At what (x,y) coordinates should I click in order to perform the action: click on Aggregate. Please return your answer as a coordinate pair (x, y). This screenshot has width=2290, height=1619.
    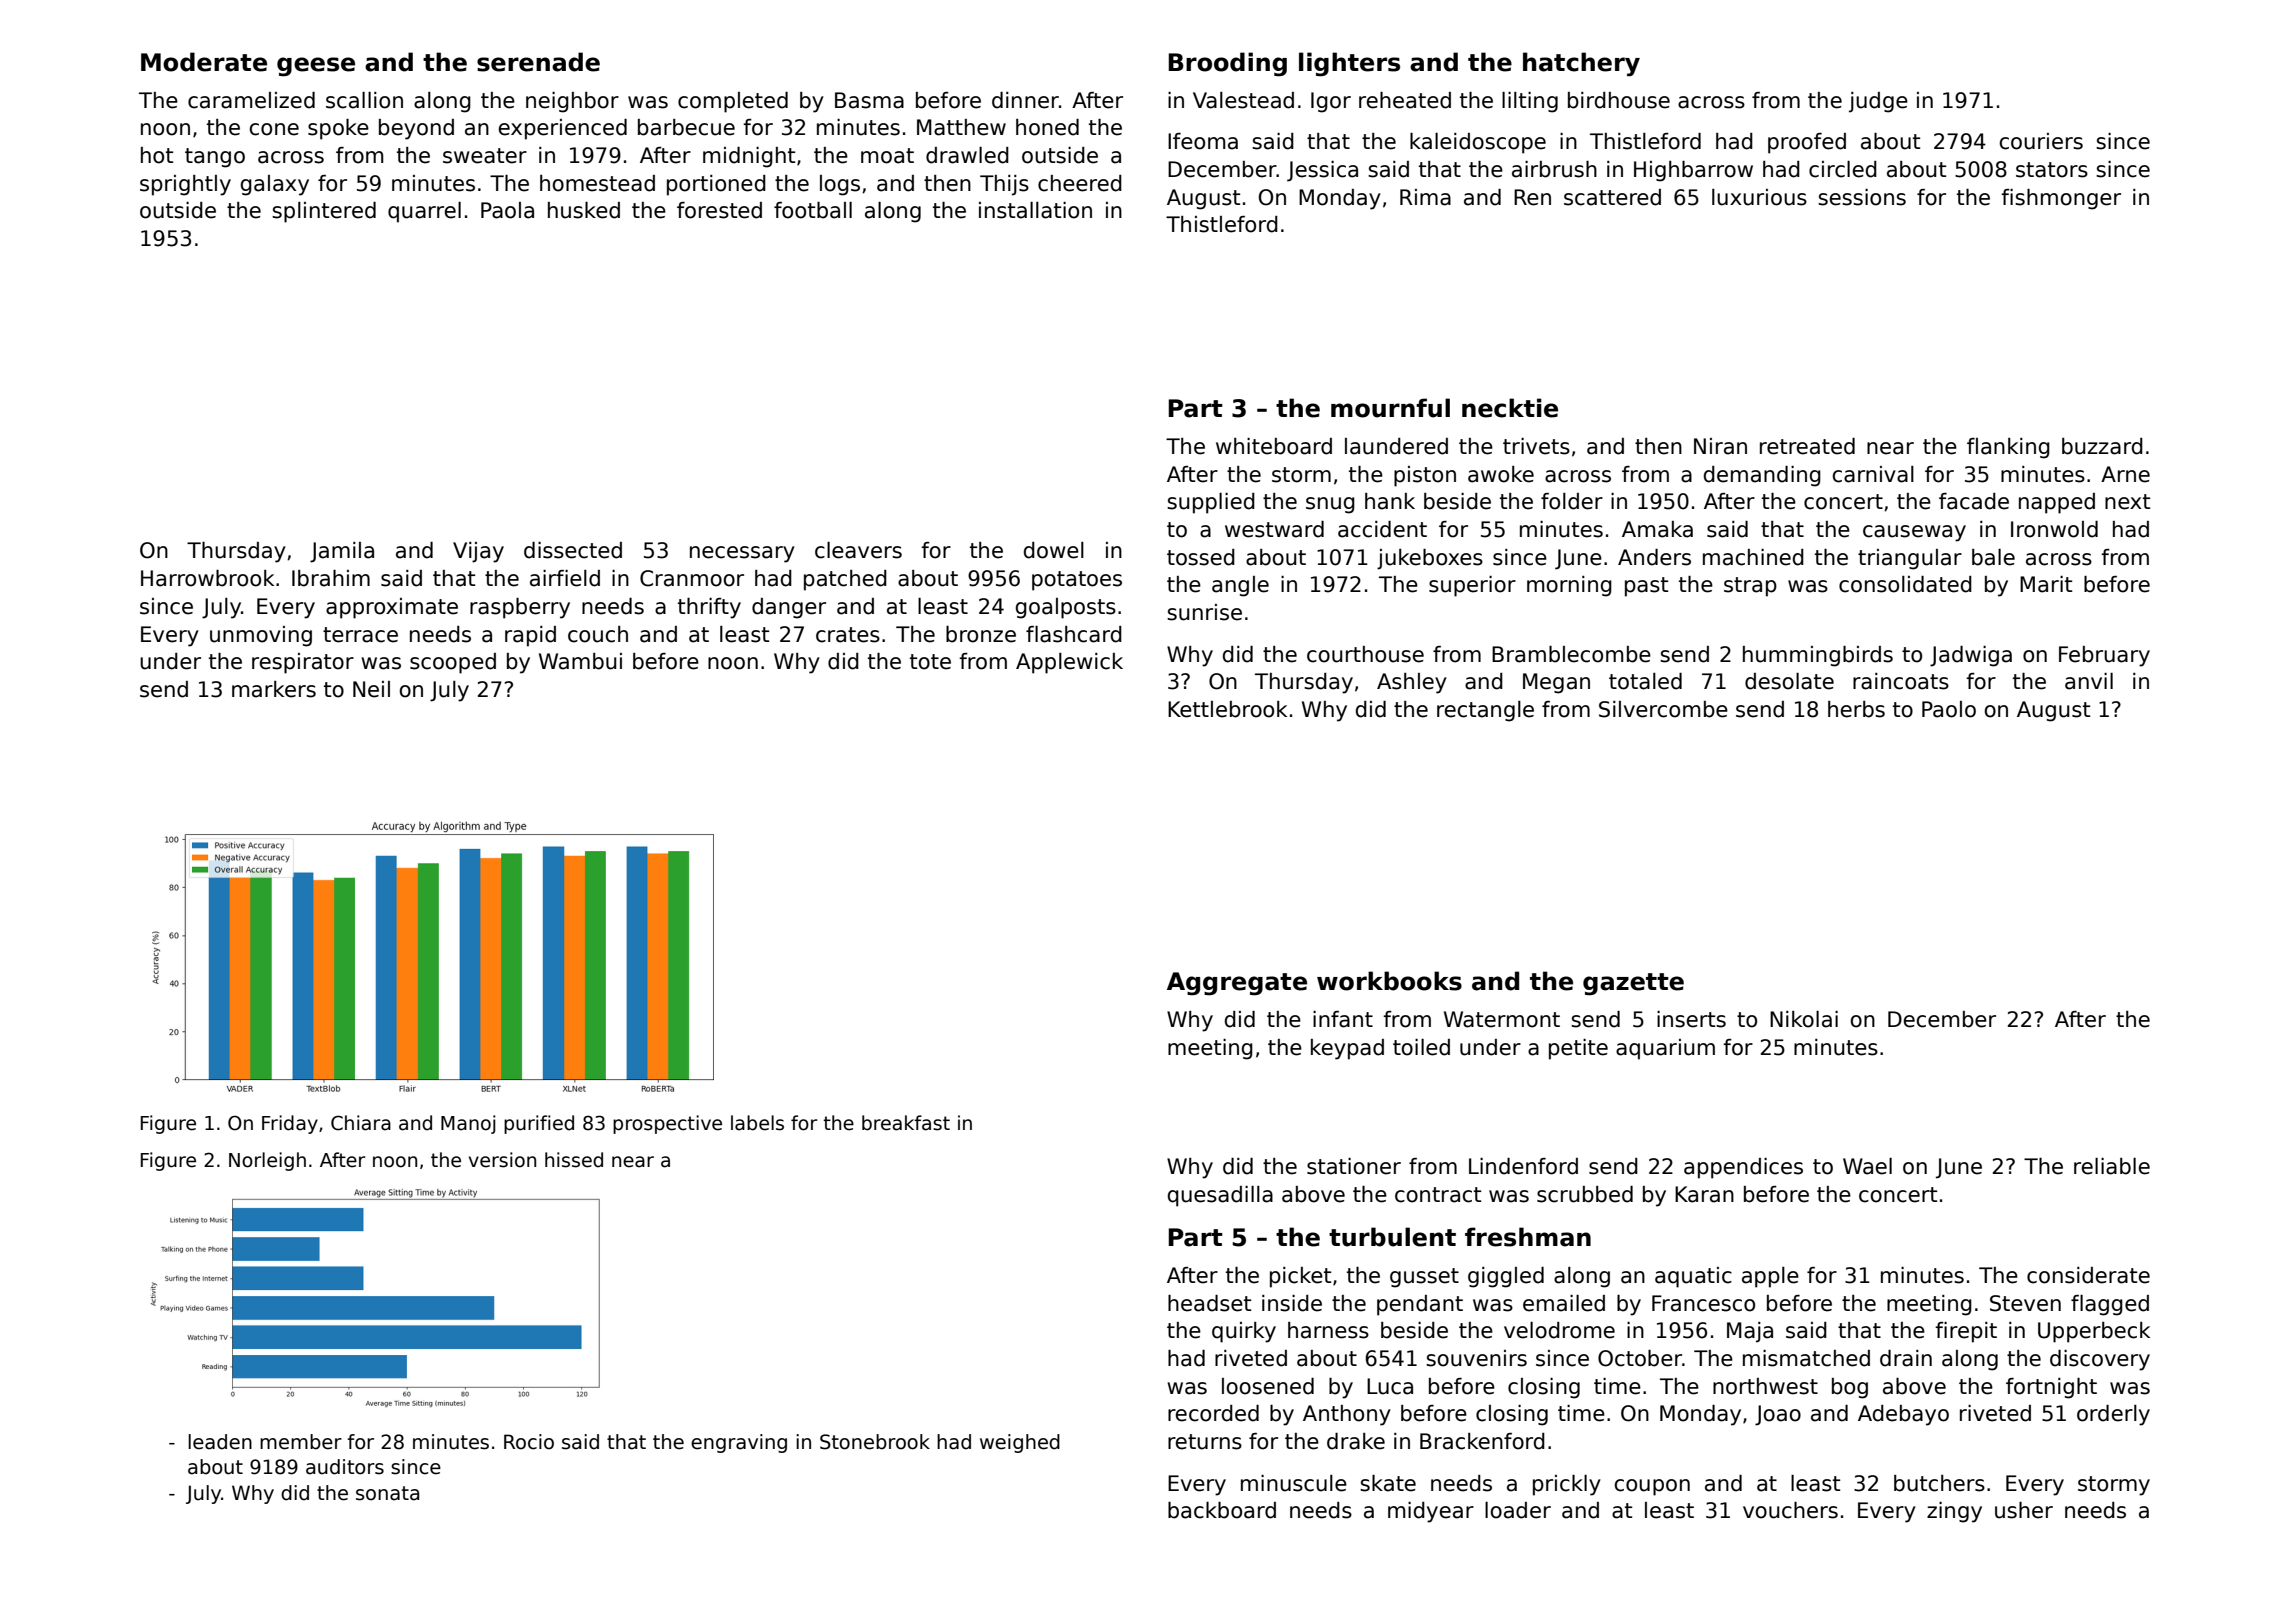
    Looking at the image, I should click on (1237, 984).
